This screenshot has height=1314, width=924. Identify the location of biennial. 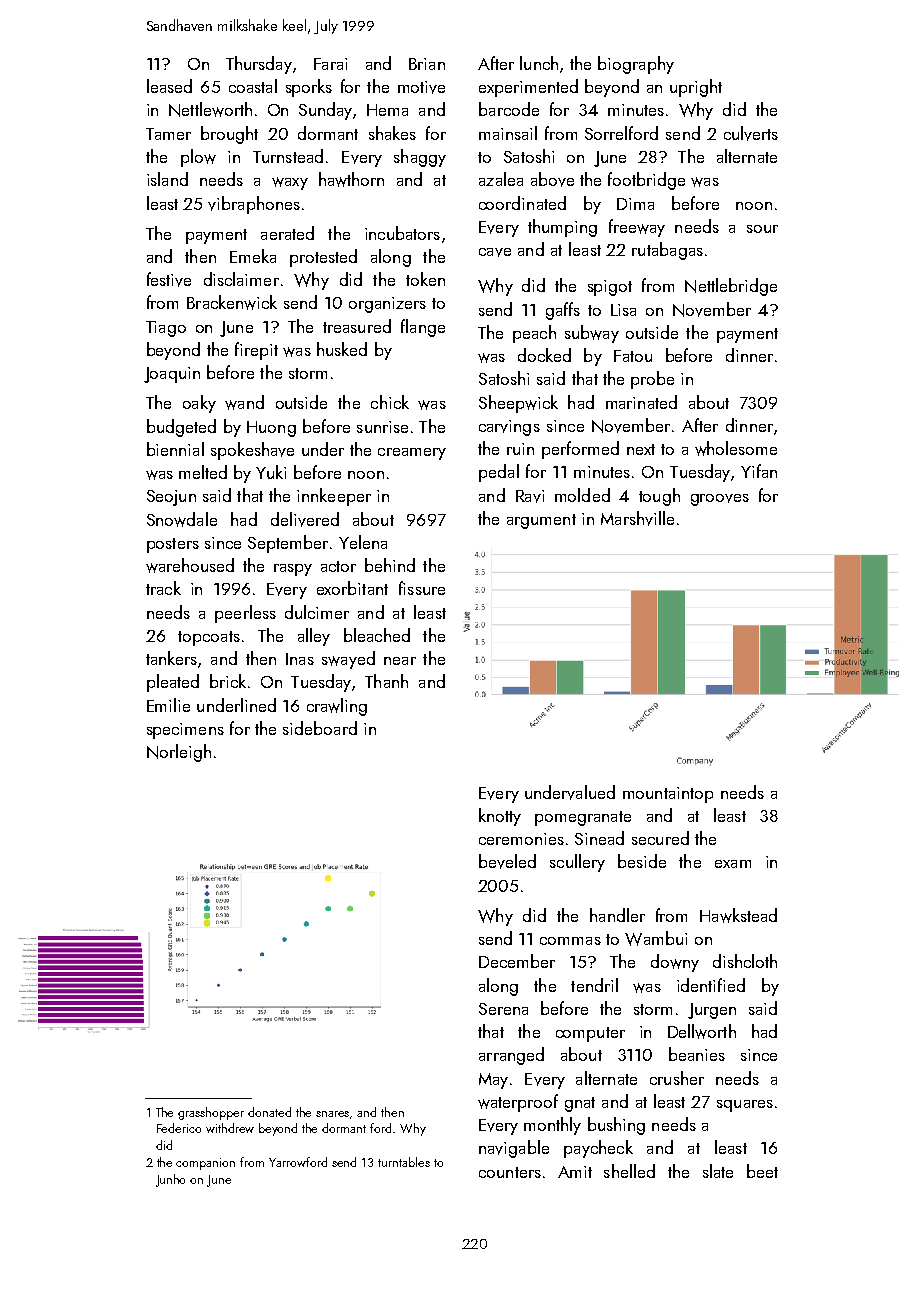
(175, 449).
